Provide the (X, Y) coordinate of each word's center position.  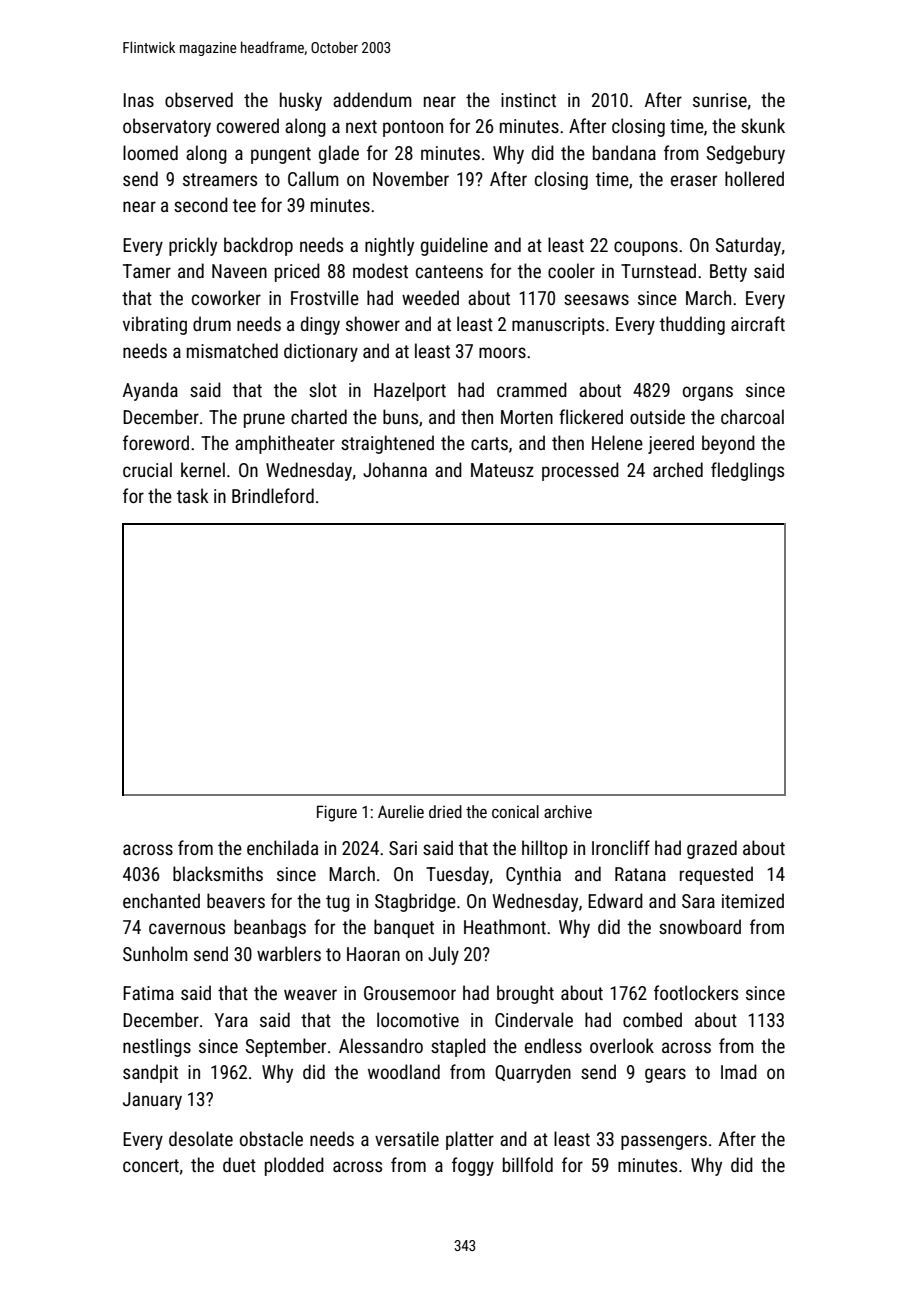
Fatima (148, 993)
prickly (193, 246)
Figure (337, 813)
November (411, 178)
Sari (403, 848)
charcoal (752, 416)
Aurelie (401, 811)
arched (678, 469)
